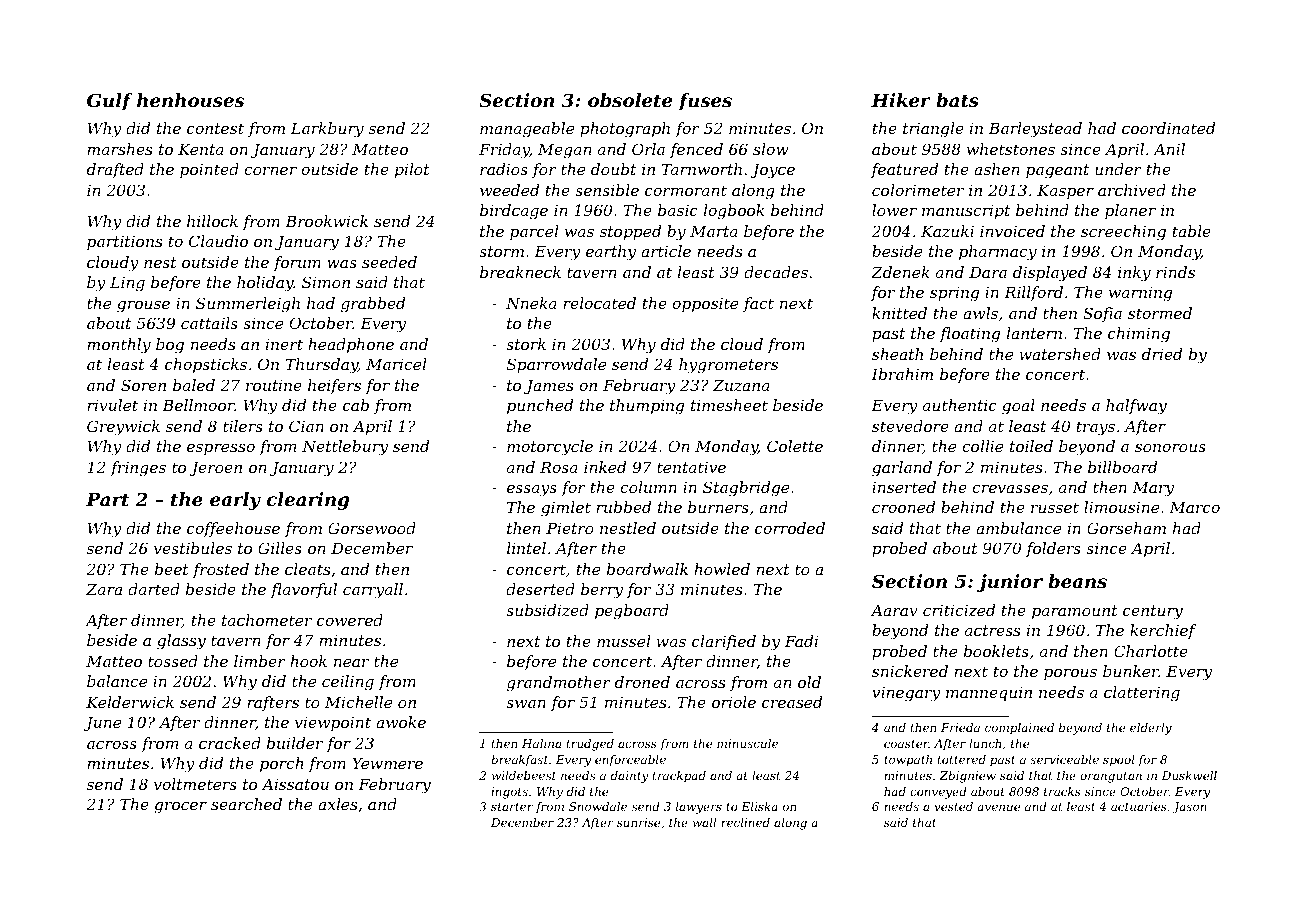  Describe the element at coordinates (894, 210) in the screenshot. I see `lower` at that location.
